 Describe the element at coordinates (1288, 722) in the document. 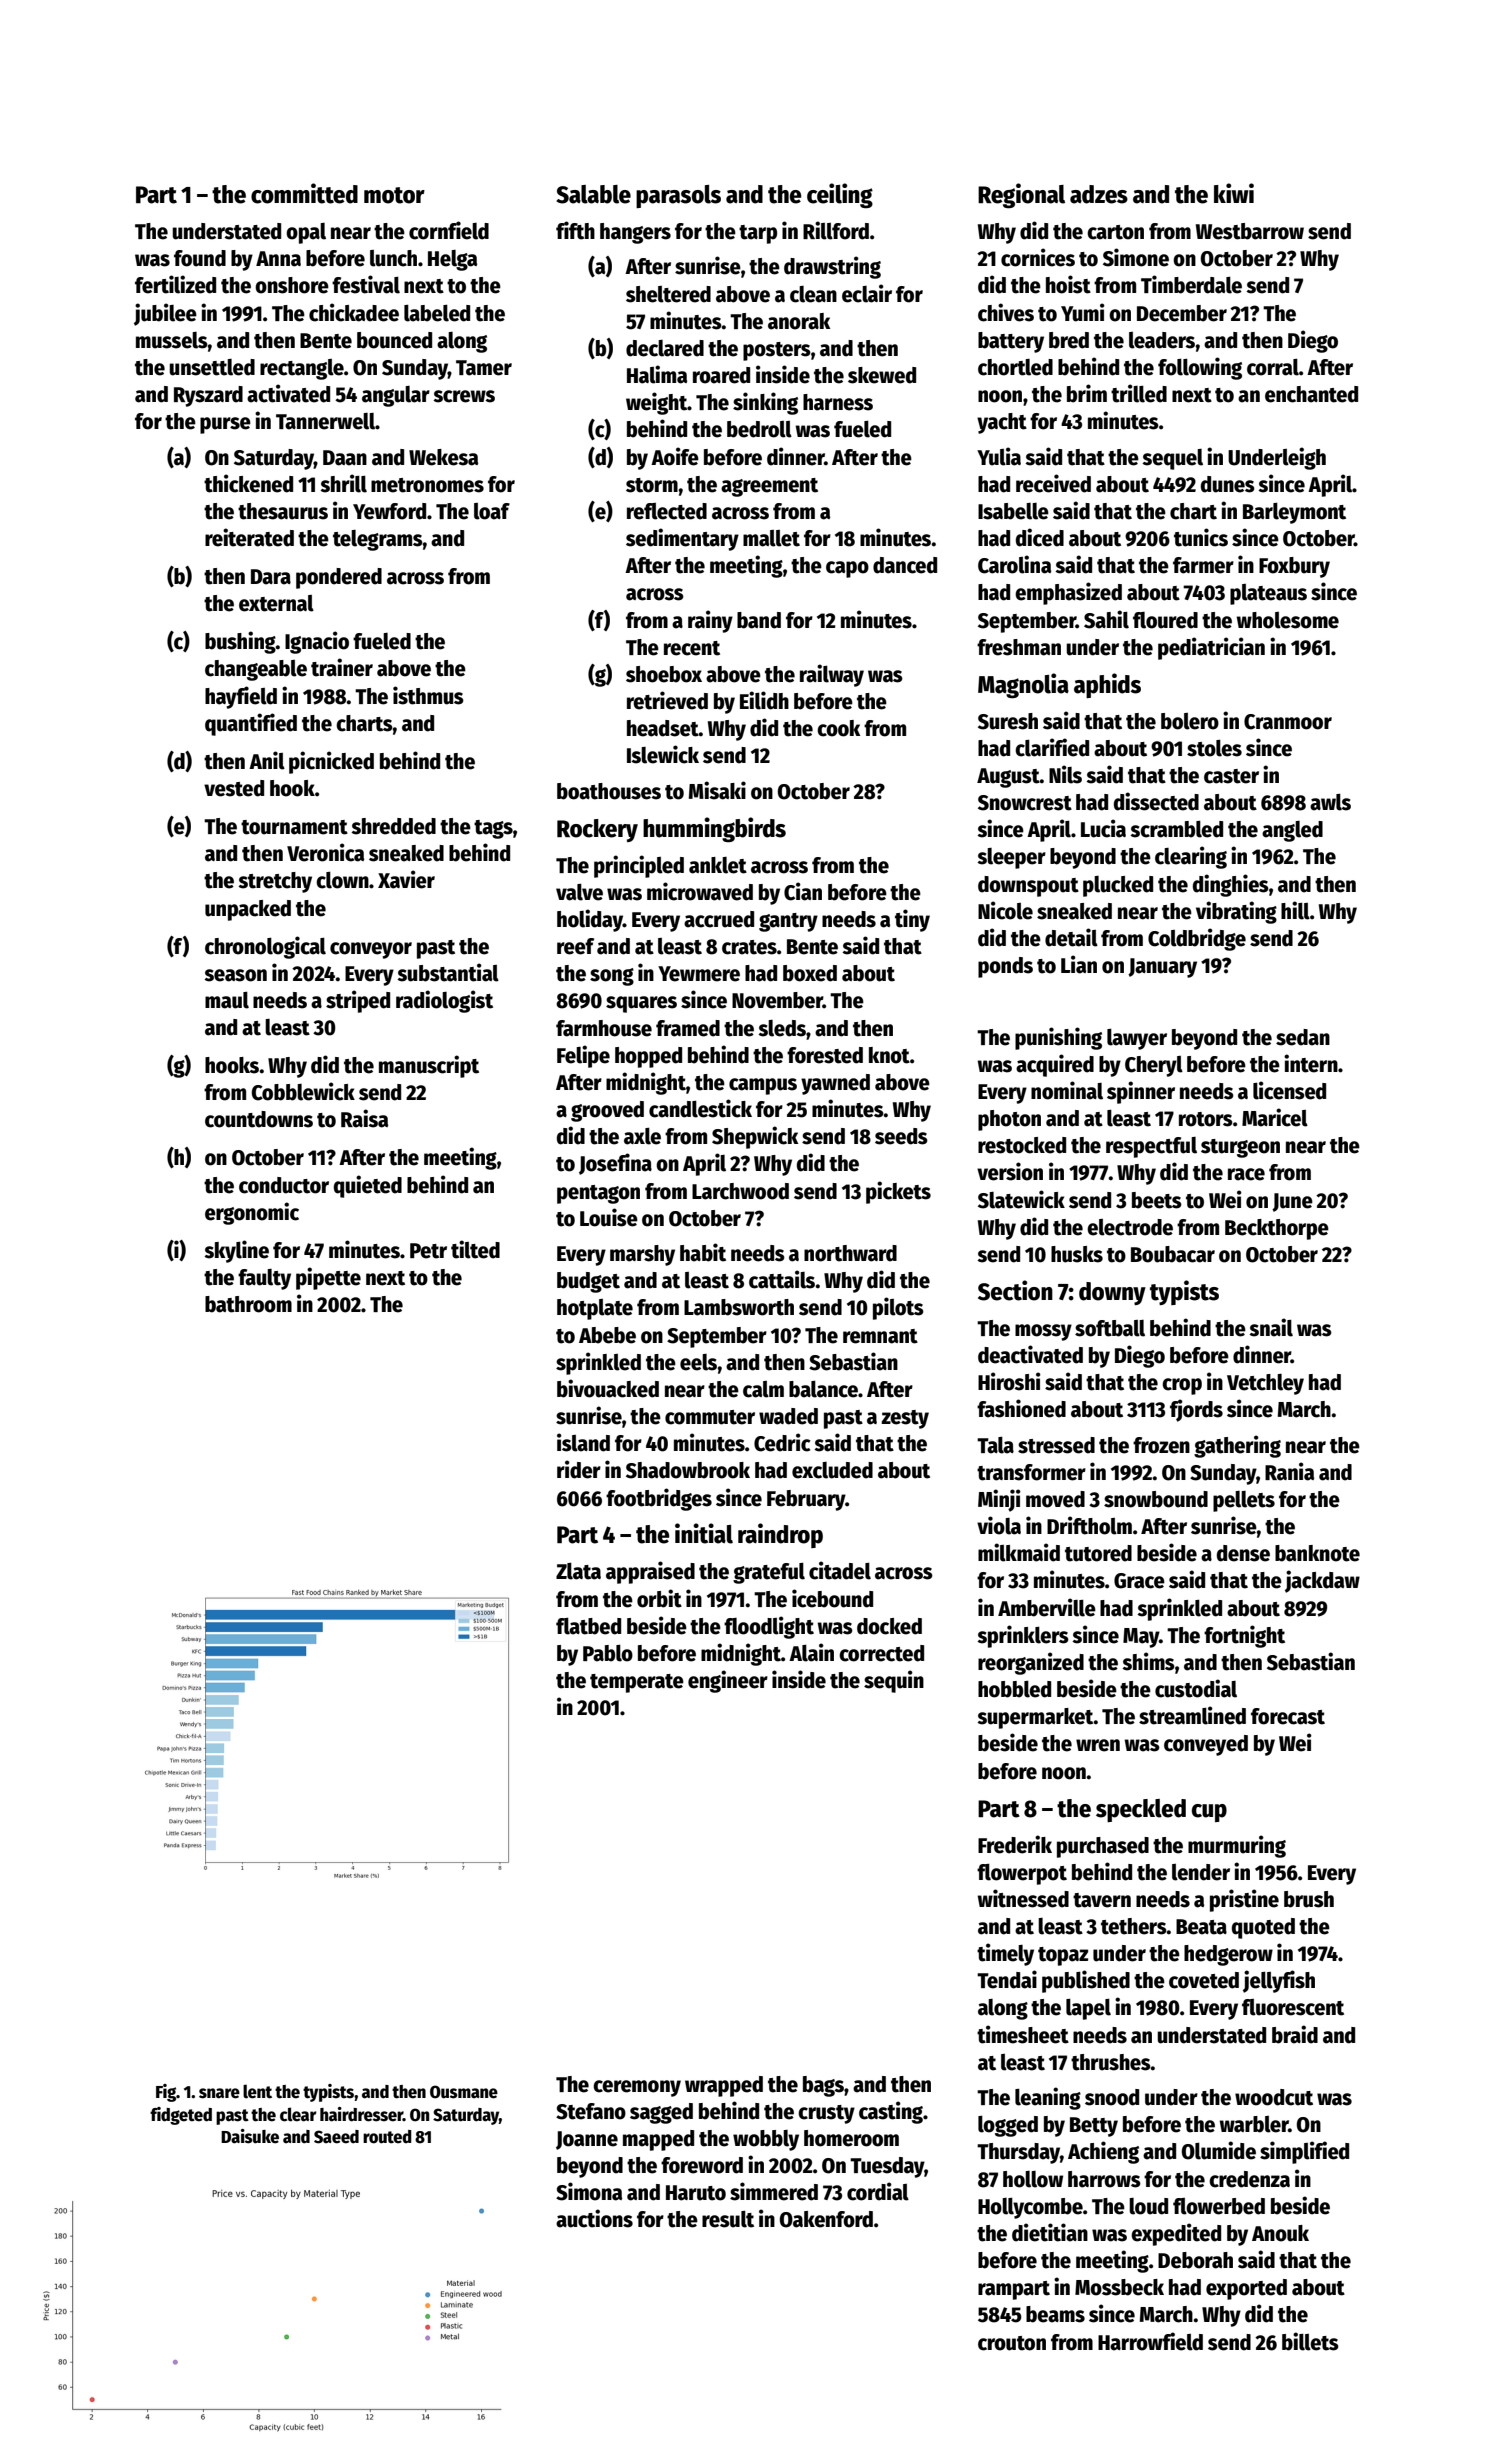

I see `Cranmoor` at that location.
